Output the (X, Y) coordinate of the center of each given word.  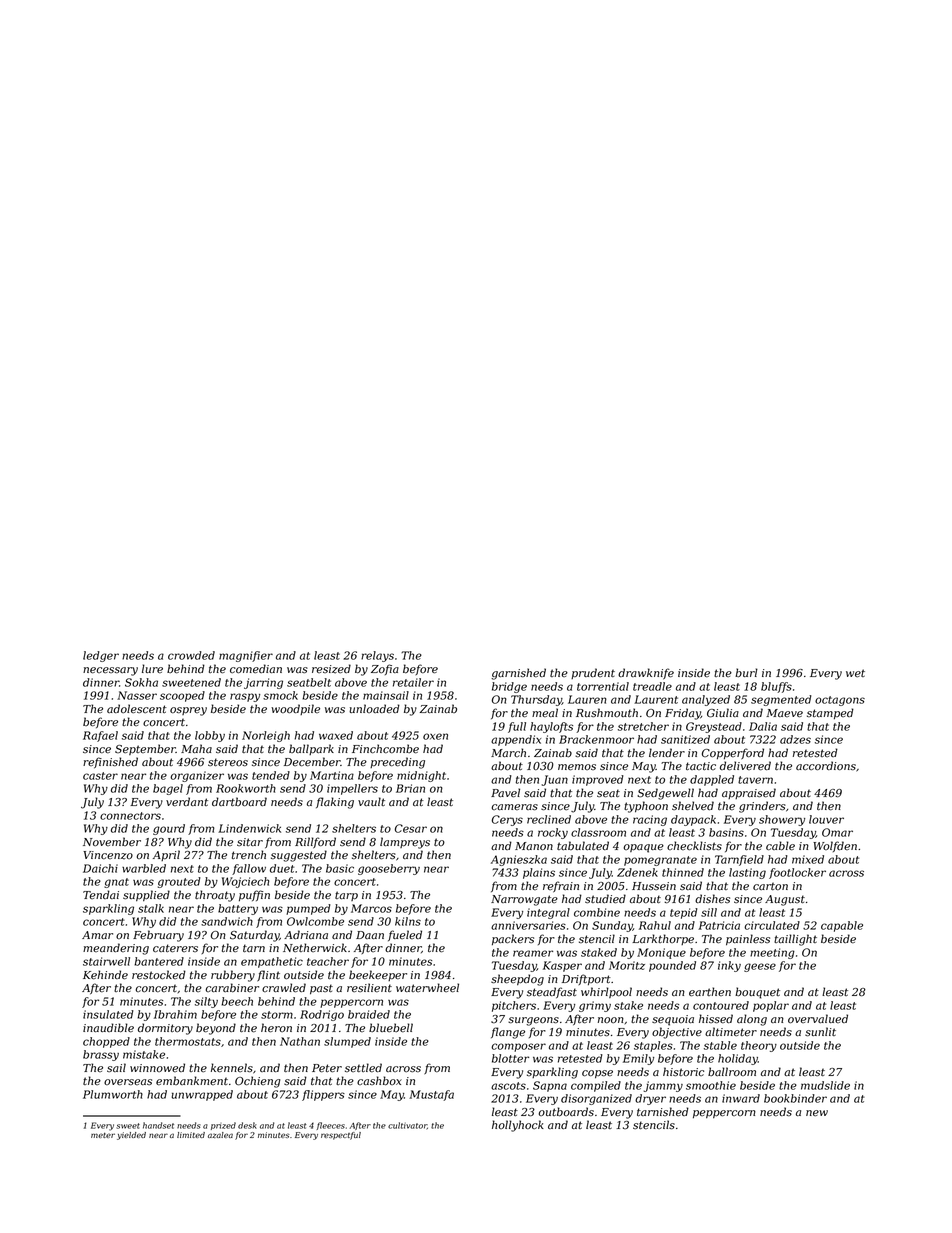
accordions (826, 766)
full (517, 727)
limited (191, 1135)
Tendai (101, 894)
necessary (110, 671)
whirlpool (606, 992)
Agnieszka (519, 860)
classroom (598, 832)
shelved (693, 806)
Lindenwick (249, 828)
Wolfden (835, 846)
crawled (284, 988)
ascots (508, 1086)
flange (508, 1033)
